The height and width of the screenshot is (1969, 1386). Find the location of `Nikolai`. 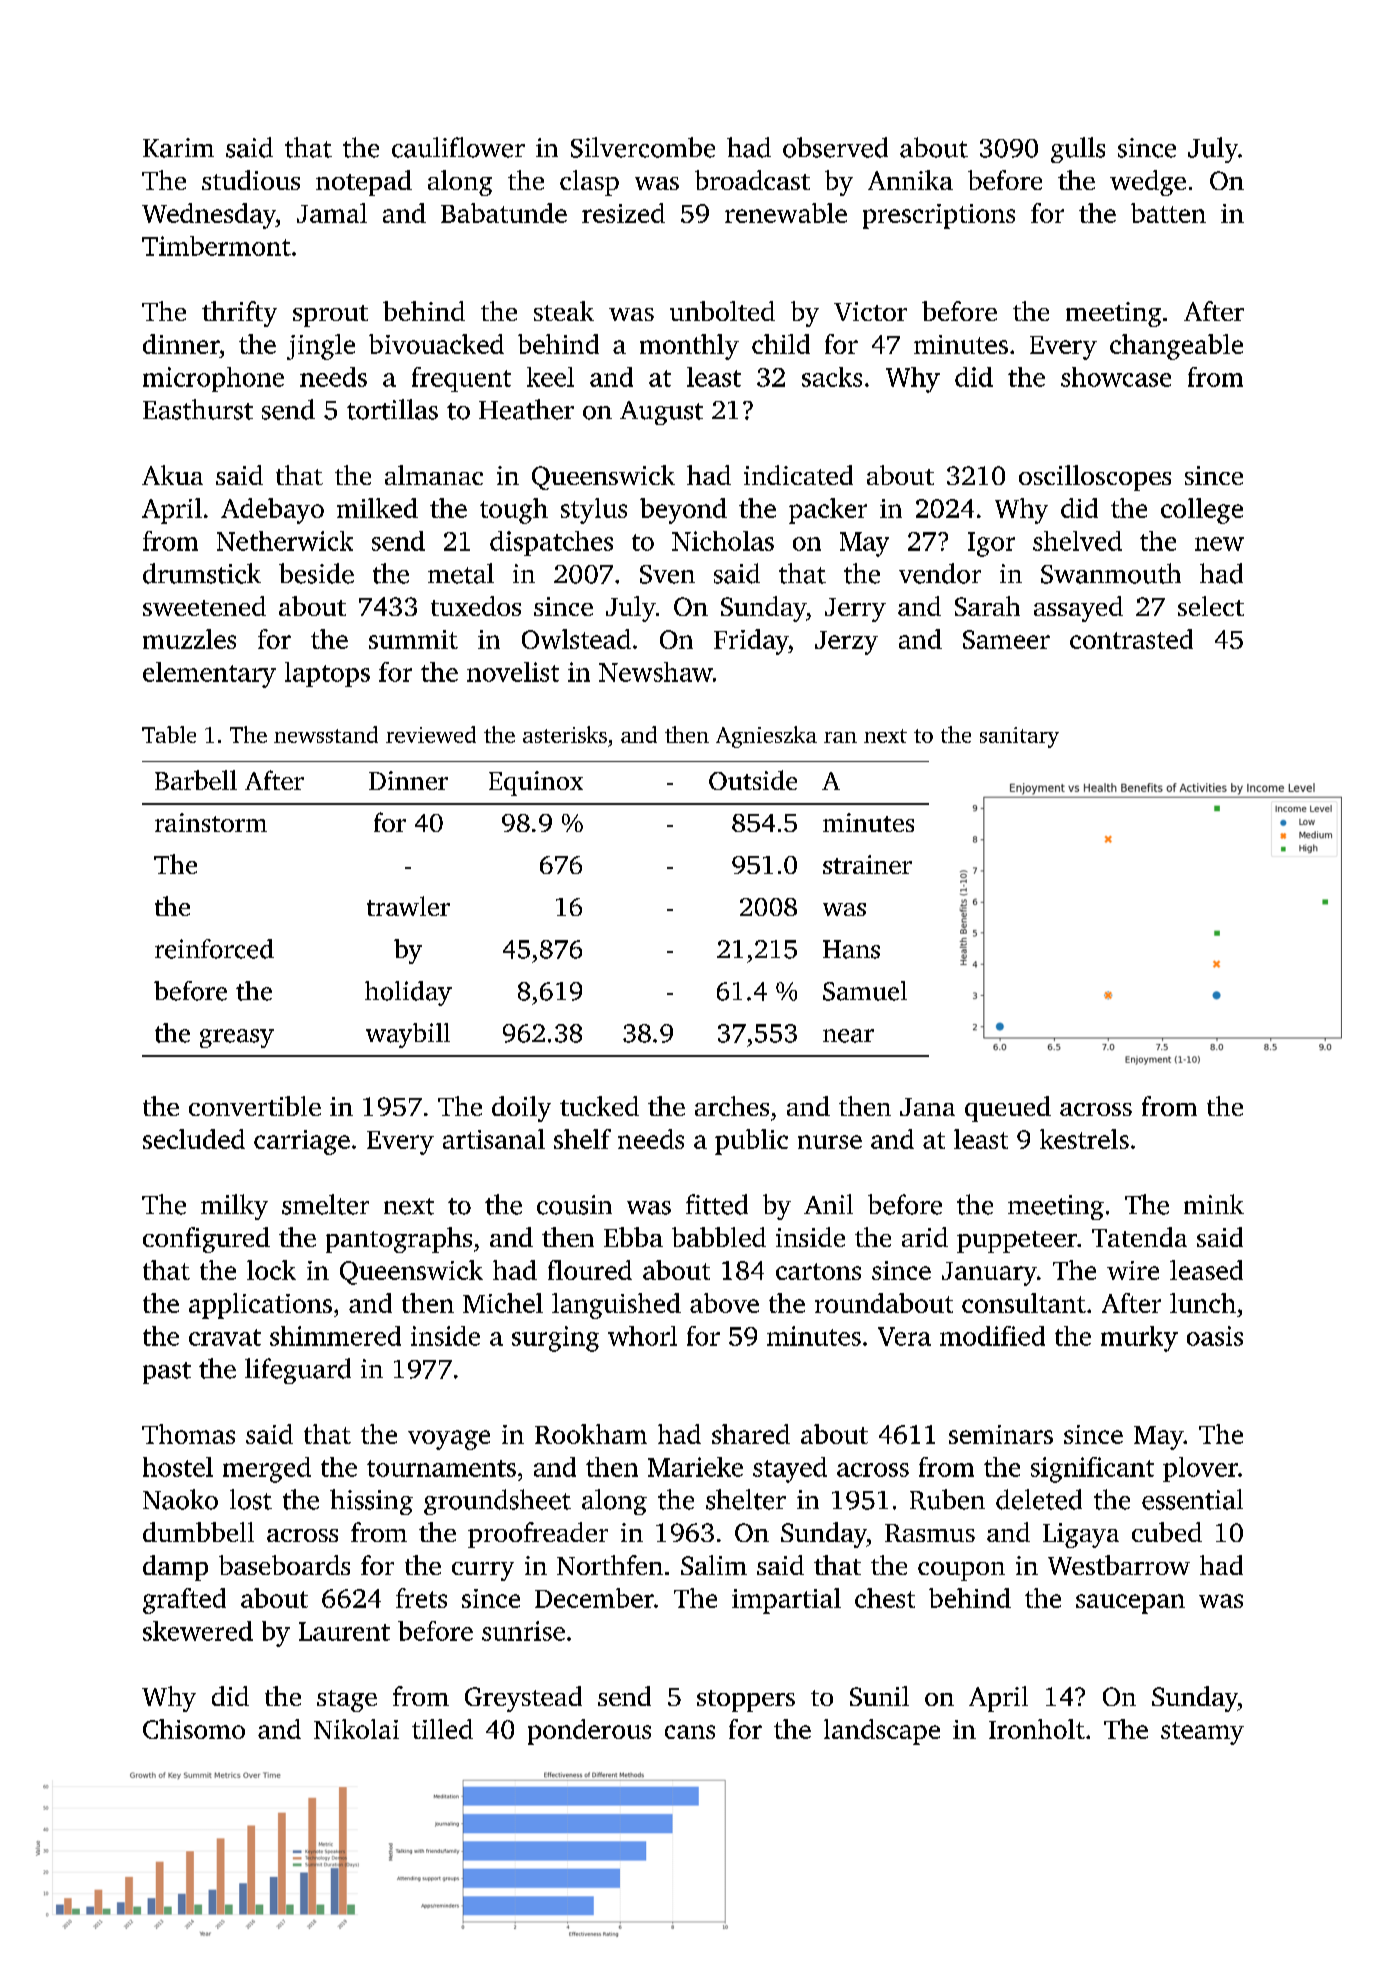

Nikolai is located at coordinates (356, 1729).
